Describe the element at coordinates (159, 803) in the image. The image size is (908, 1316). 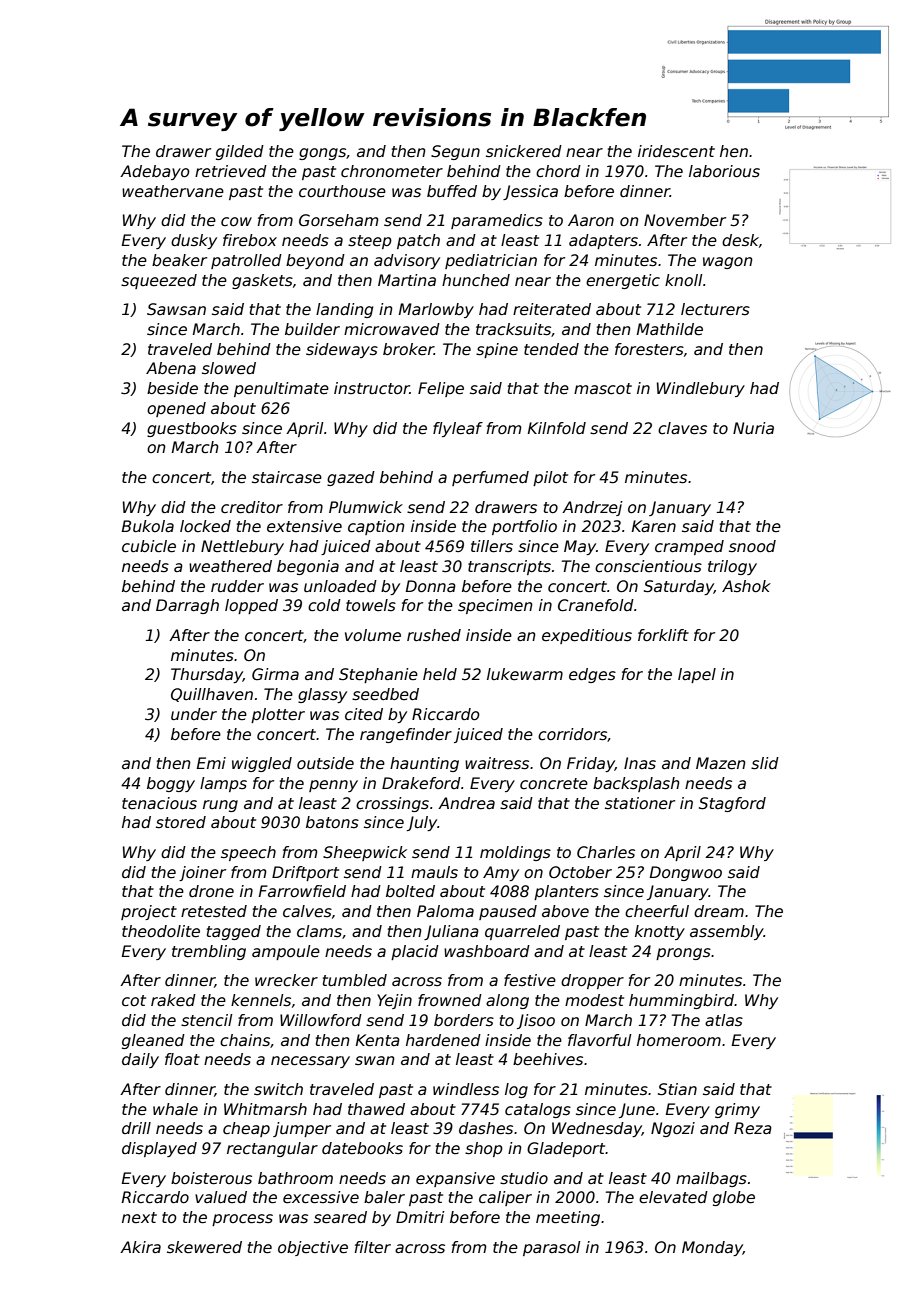
I see `tenacious` at that location.
